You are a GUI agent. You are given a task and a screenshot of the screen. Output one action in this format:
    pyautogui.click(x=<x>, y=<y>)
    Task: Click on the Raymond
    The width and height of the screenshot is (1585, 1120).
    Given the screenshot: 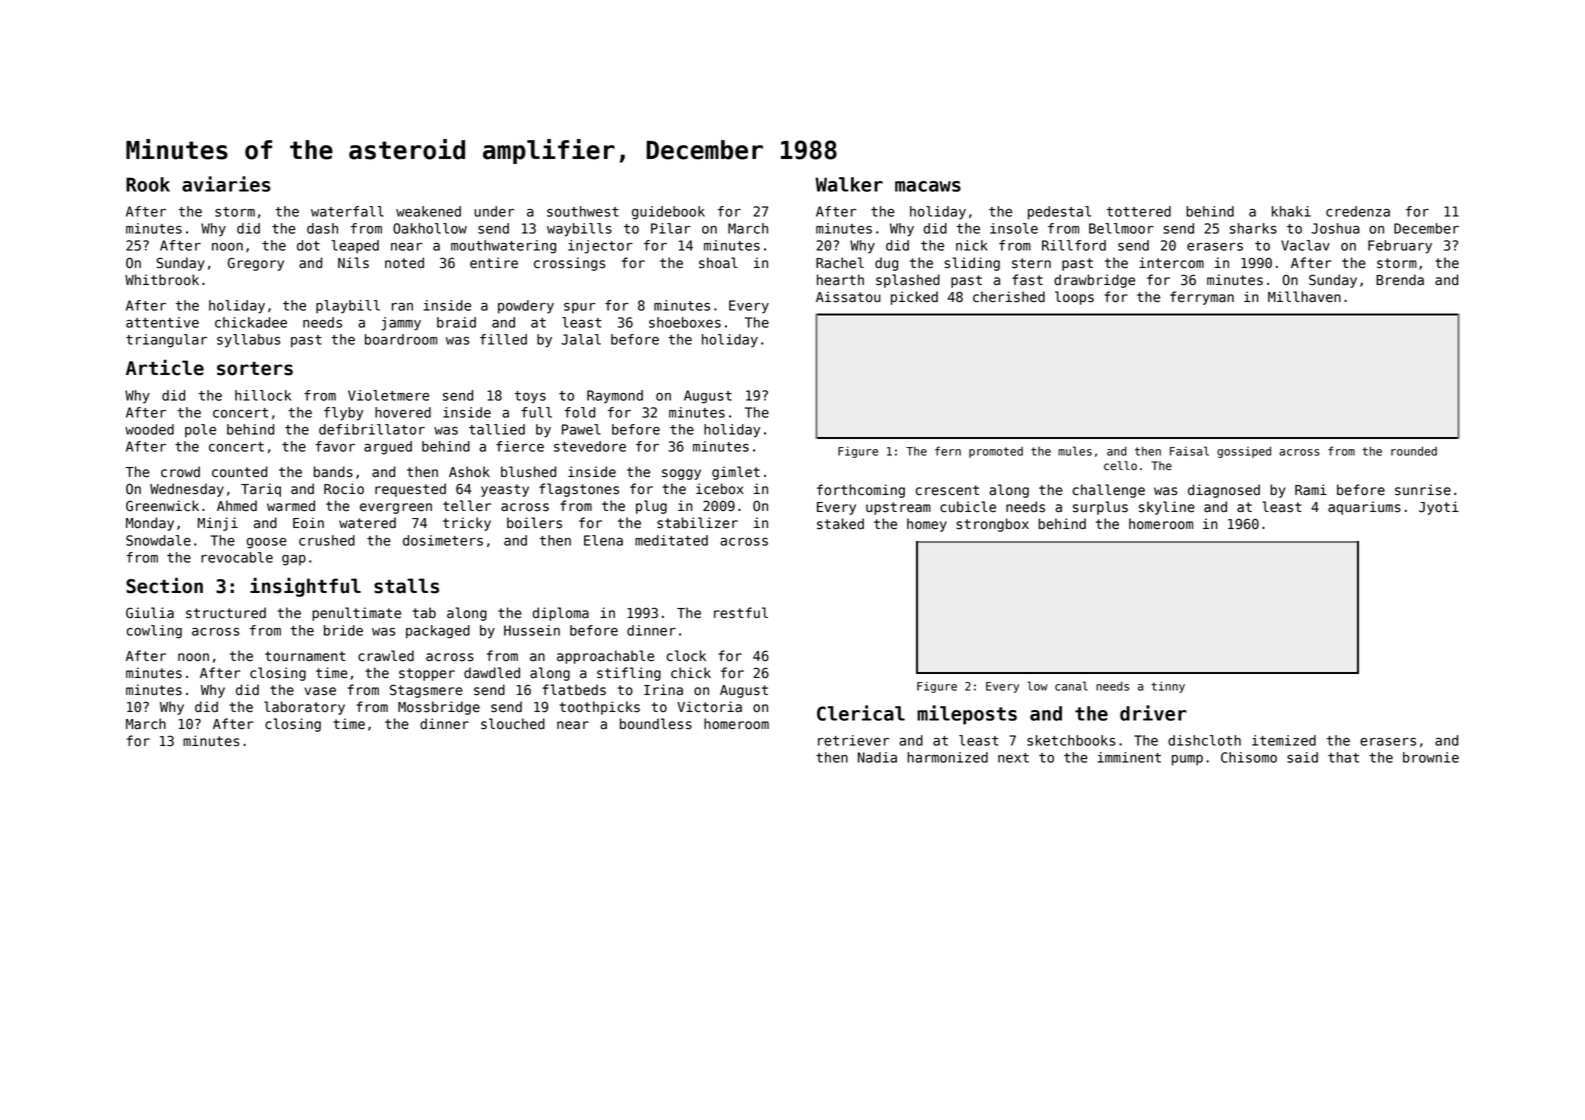 What is the action you would take?
    pyautogui.click(x=615, y=397)
